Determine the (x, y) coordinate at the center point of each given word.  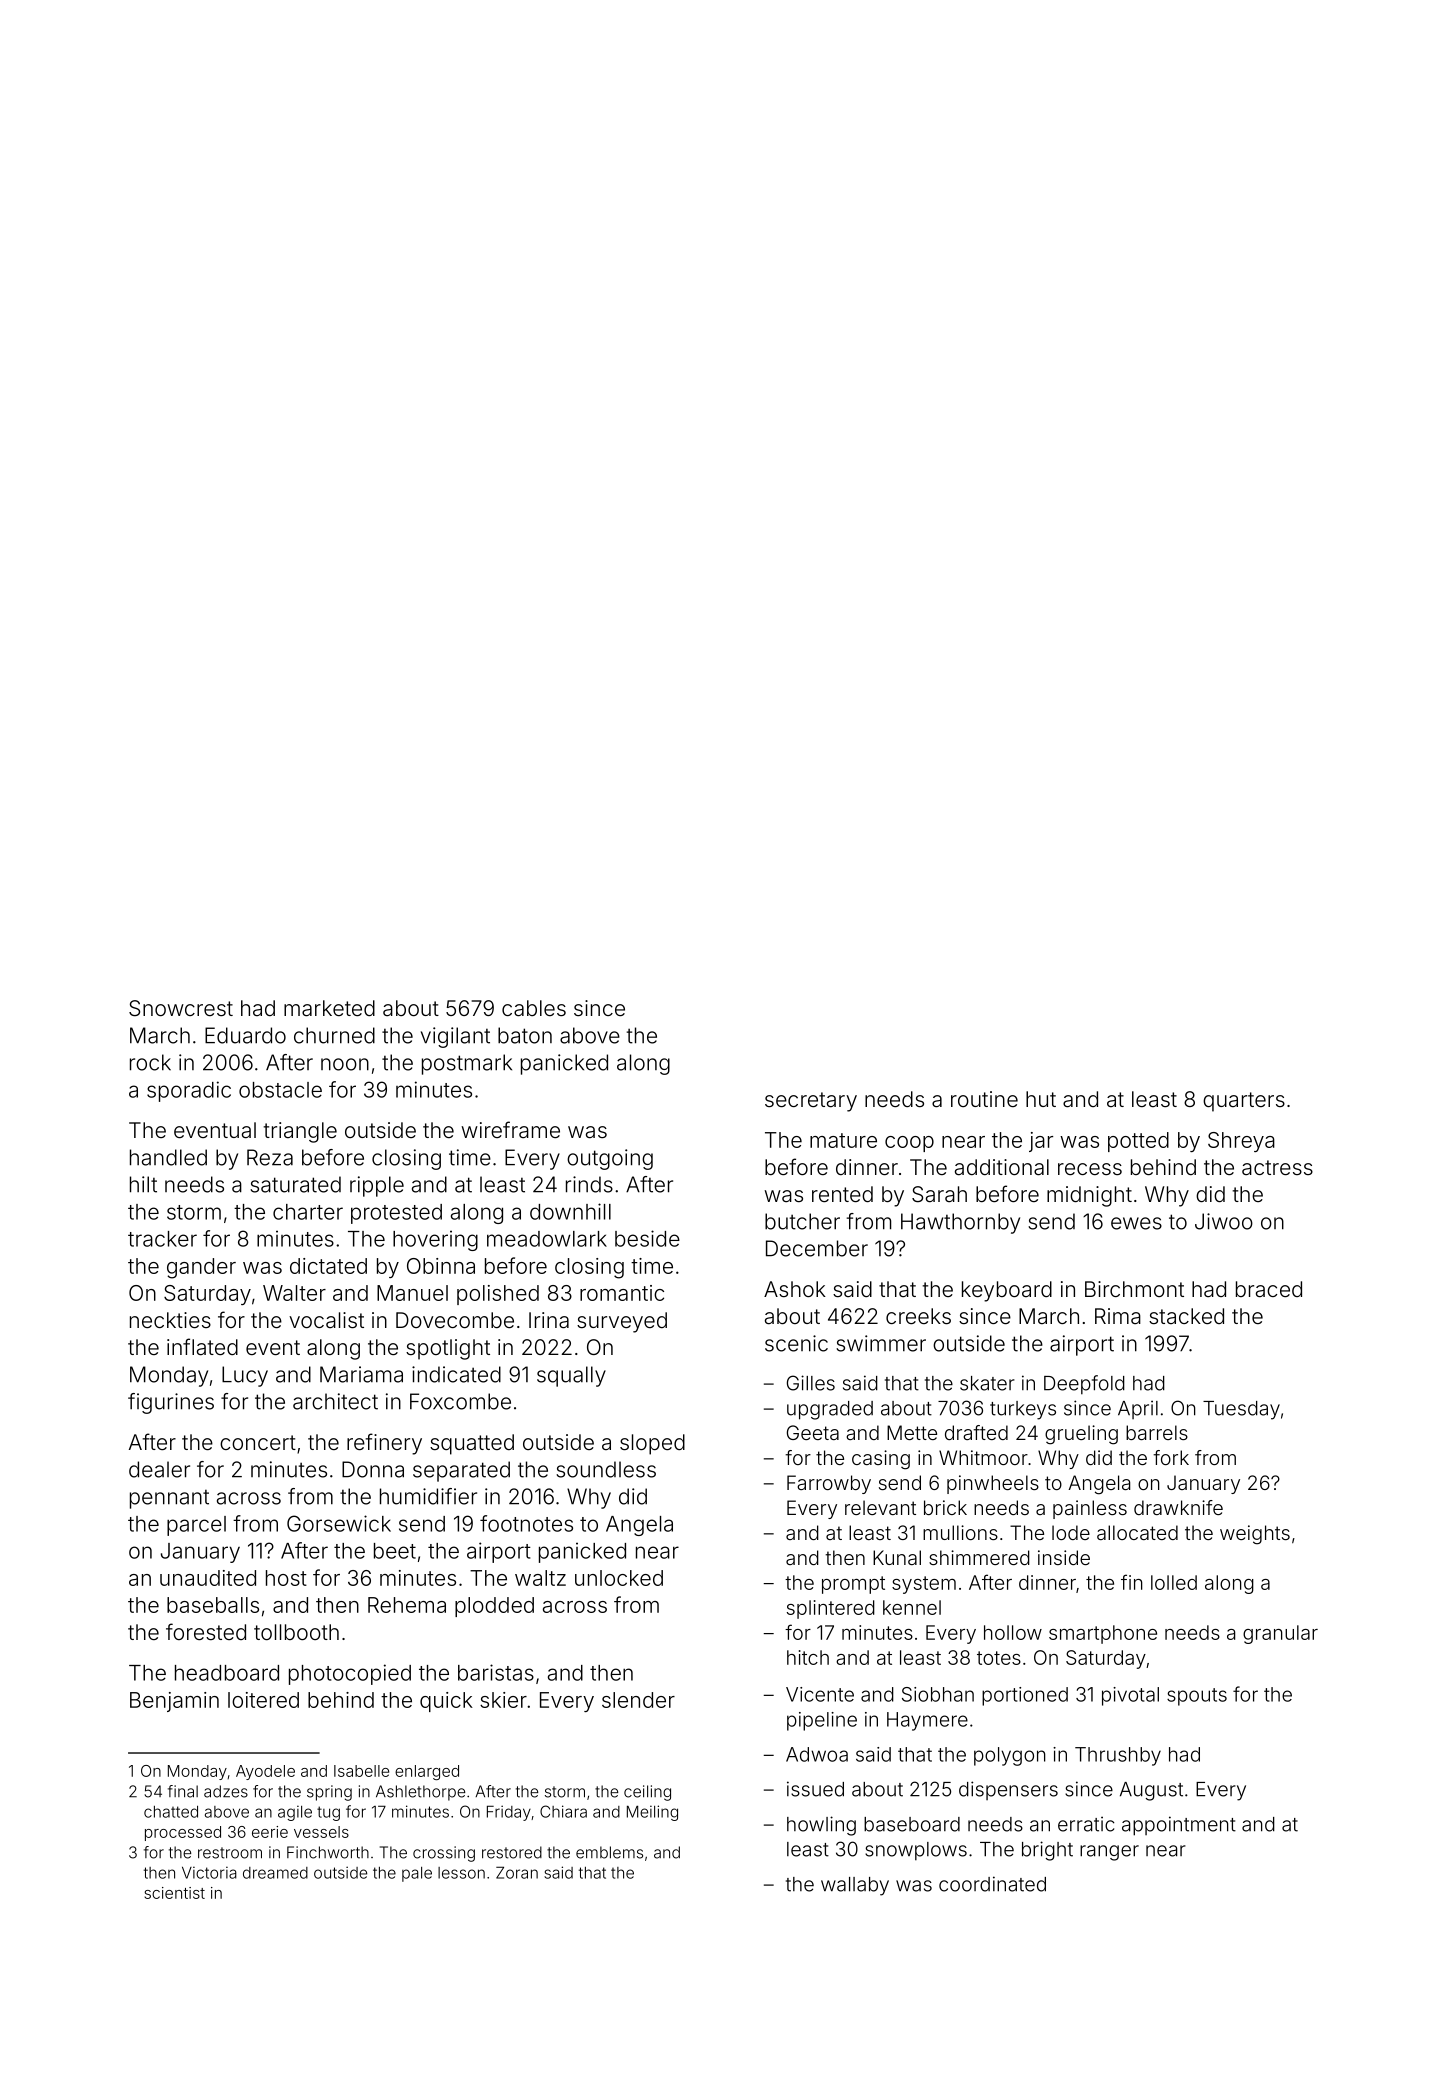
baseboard (912, 1824)
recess (1090, 1169)
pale (417, 1874)
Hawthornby (960, 1223)
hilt (143, 1184)
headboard (227, 1673)
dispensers (1008, 1790)
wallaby (855, 1886)
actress (1277, 1167)
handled (168, 1157)
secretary (811, 1102)
